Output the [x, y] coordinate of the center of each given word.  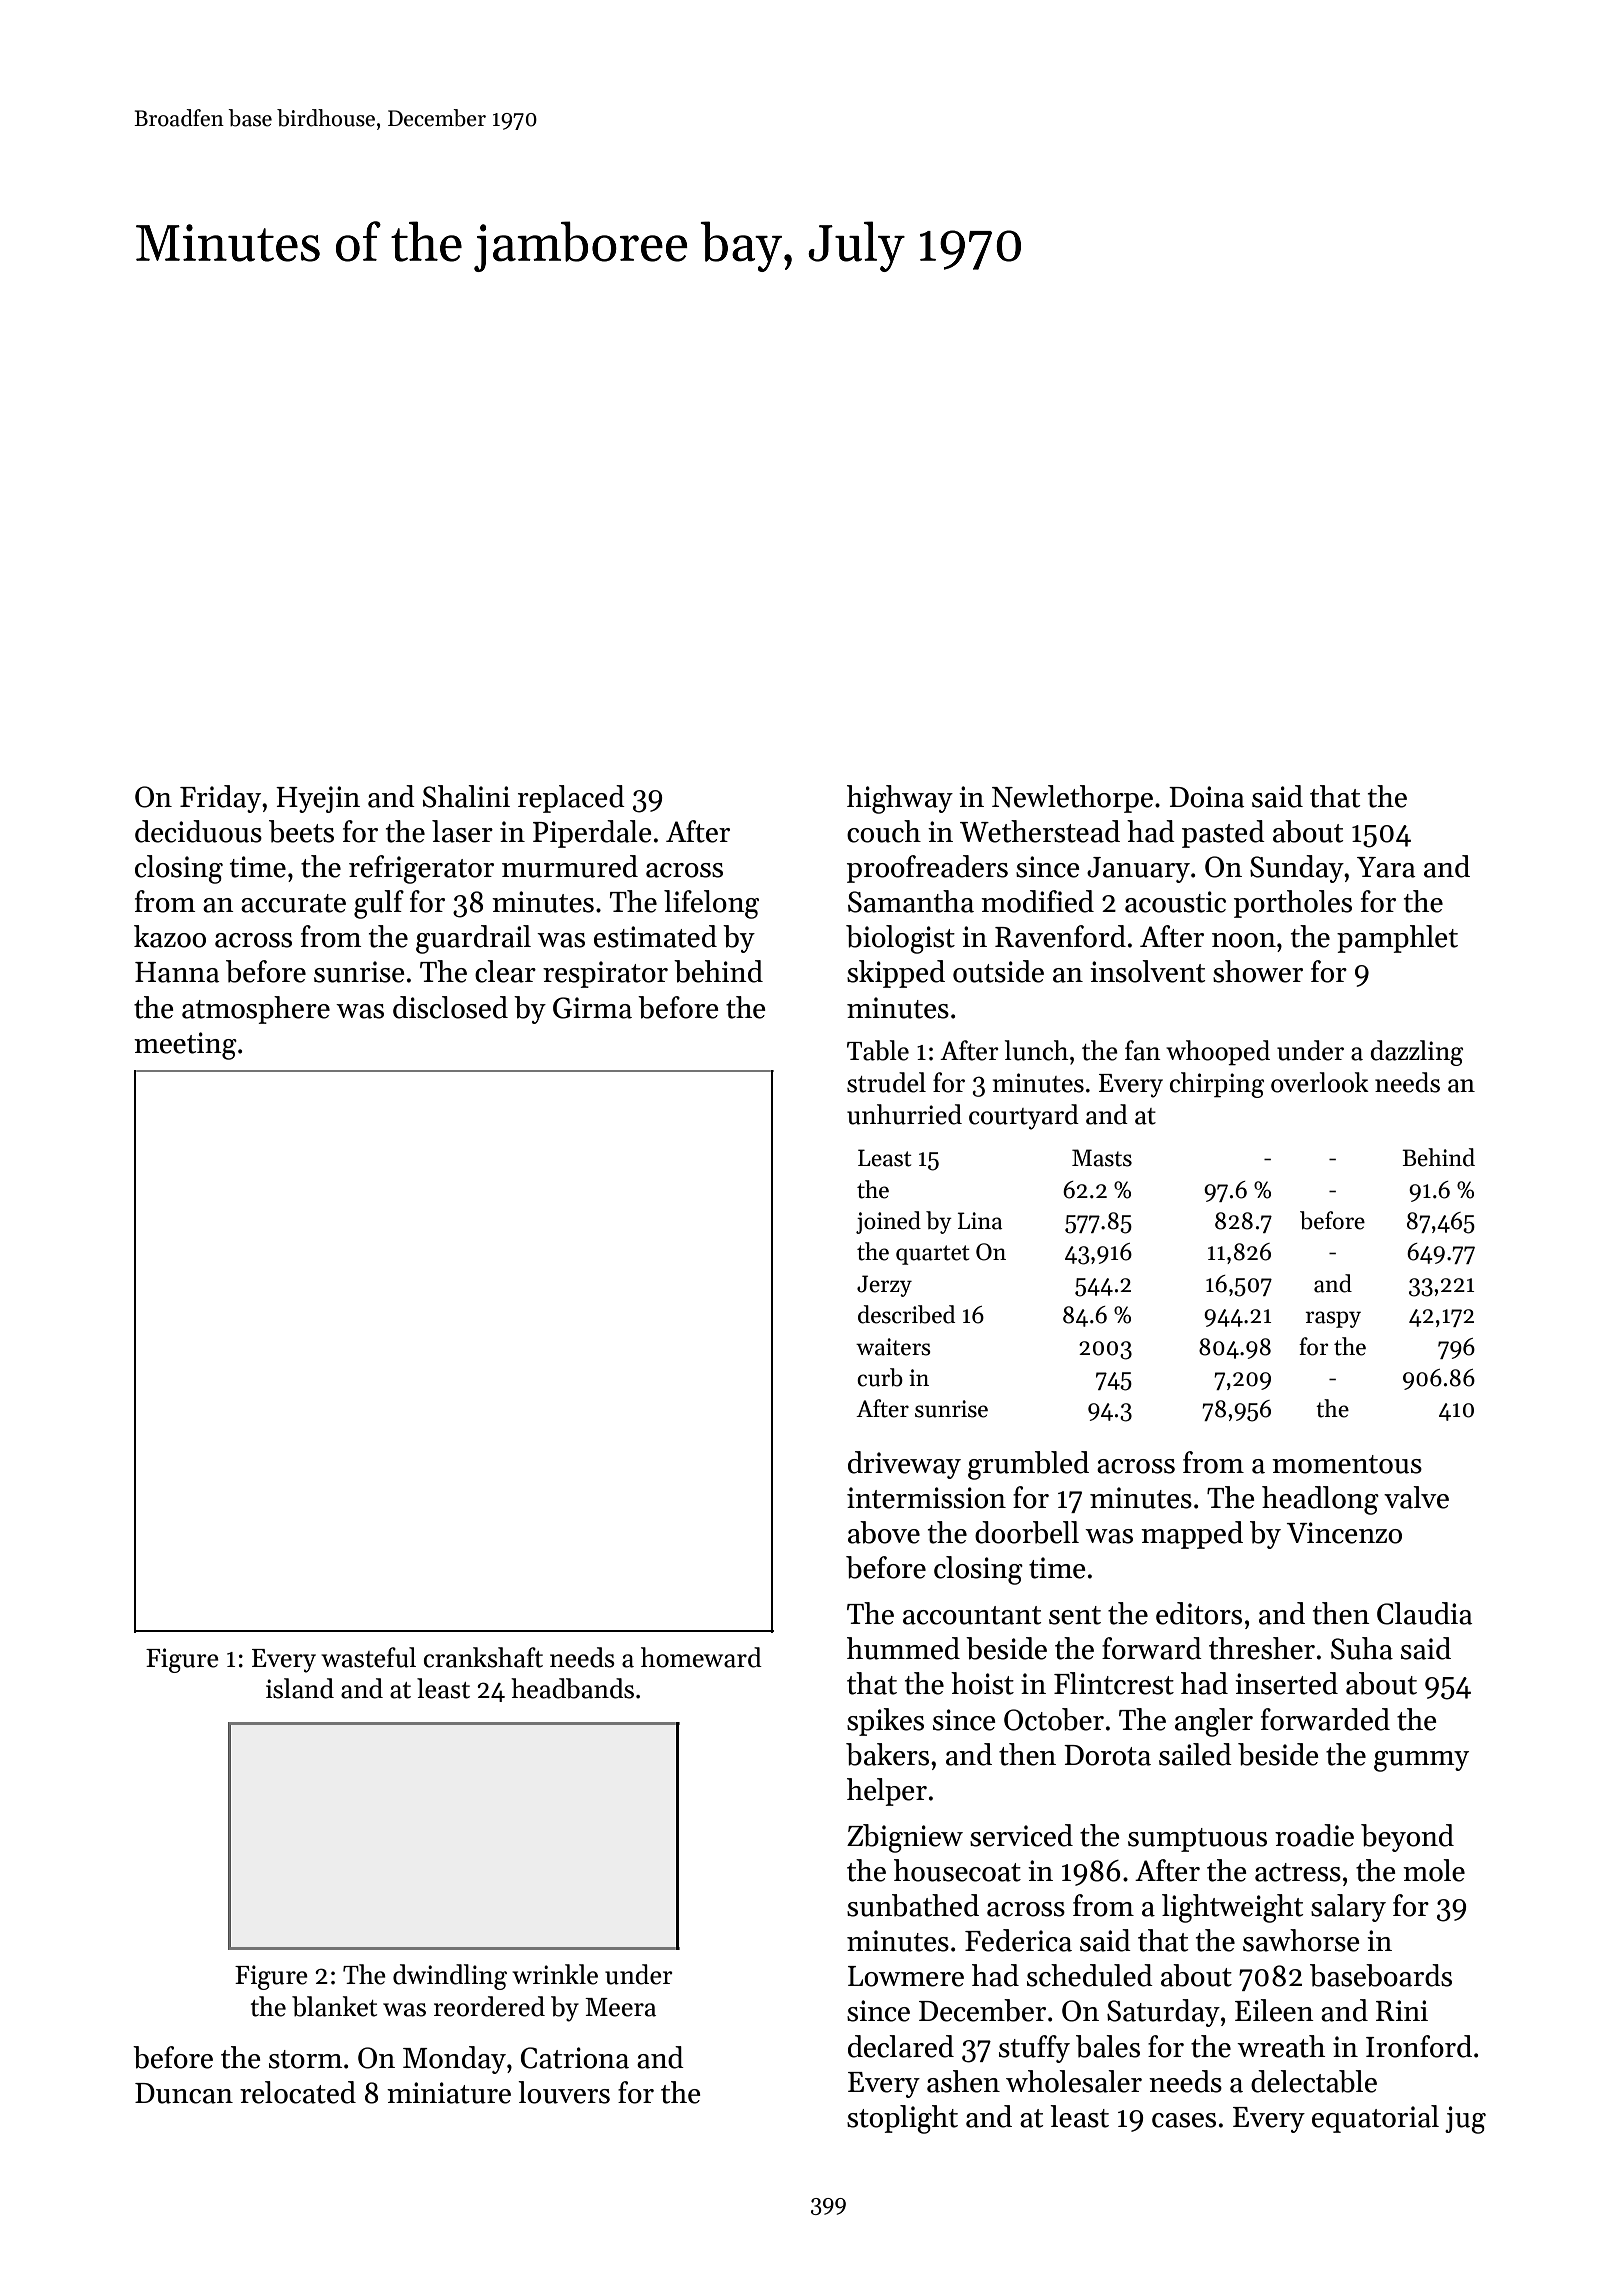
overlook [1320, 1082]
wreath [1281, 2046]
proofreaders [927, 869]
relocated [298, 2092]
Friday [220, 799]
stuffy [1034, 2049]
